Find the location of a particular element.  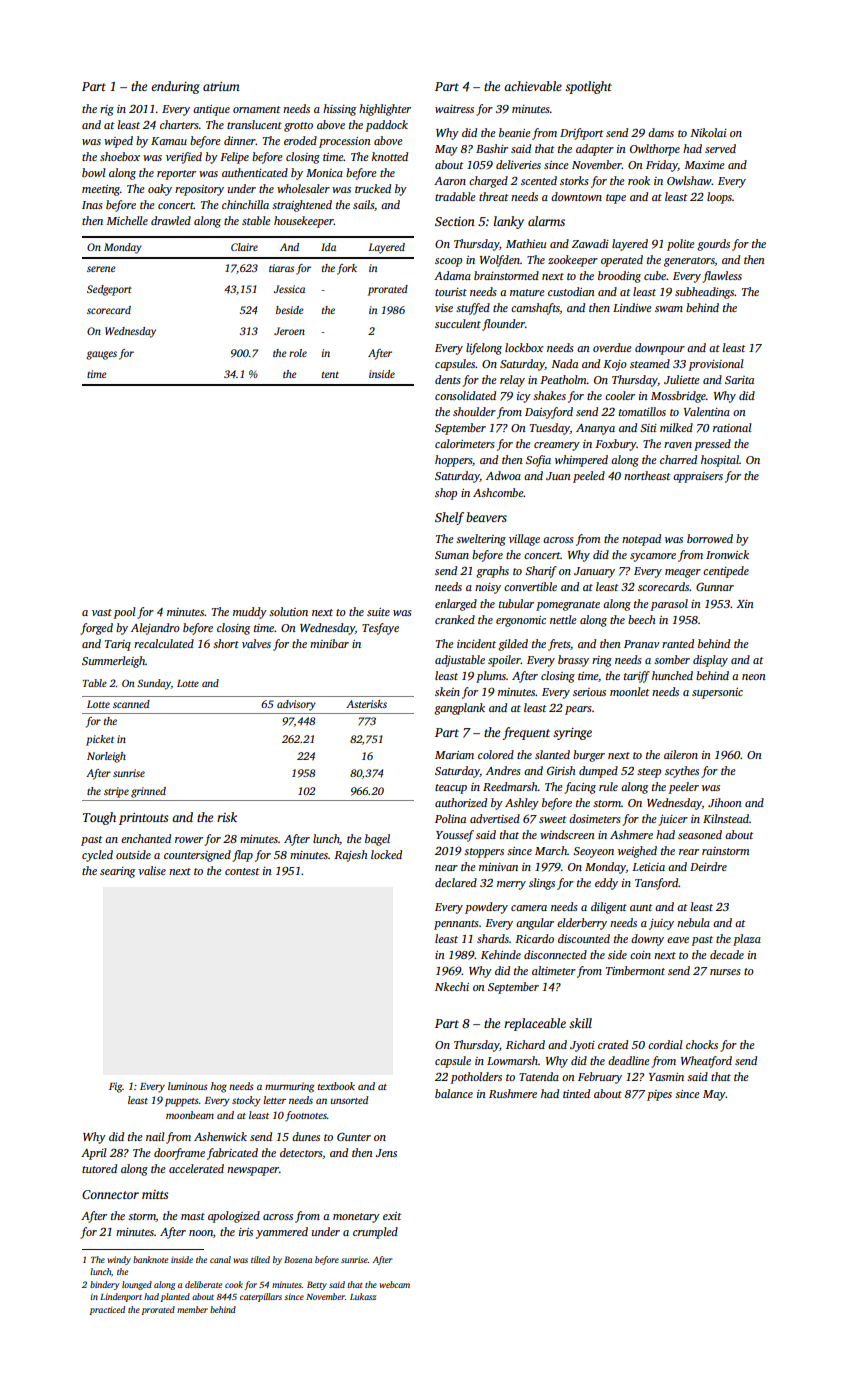

contest is located at coordinates (242, 871).
